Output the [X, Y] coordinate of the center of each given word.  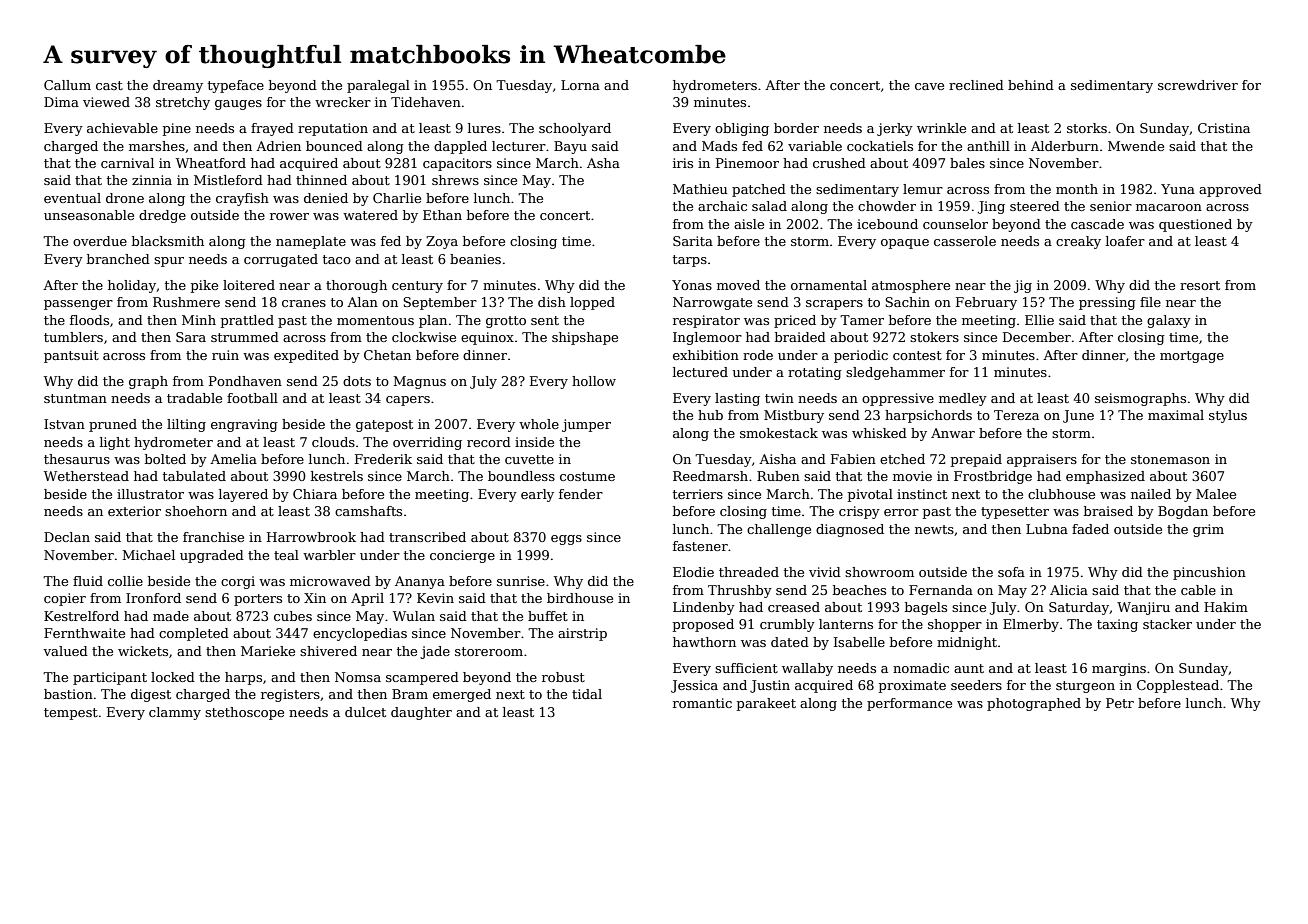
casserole [965, 241]
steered [1035, 206]
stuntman [75, 398]
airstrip [582, 634]
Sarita [693, 241]
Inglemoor [707, 338]
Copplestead [1178, 686]
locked [173, 677]
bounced [334, 146]
